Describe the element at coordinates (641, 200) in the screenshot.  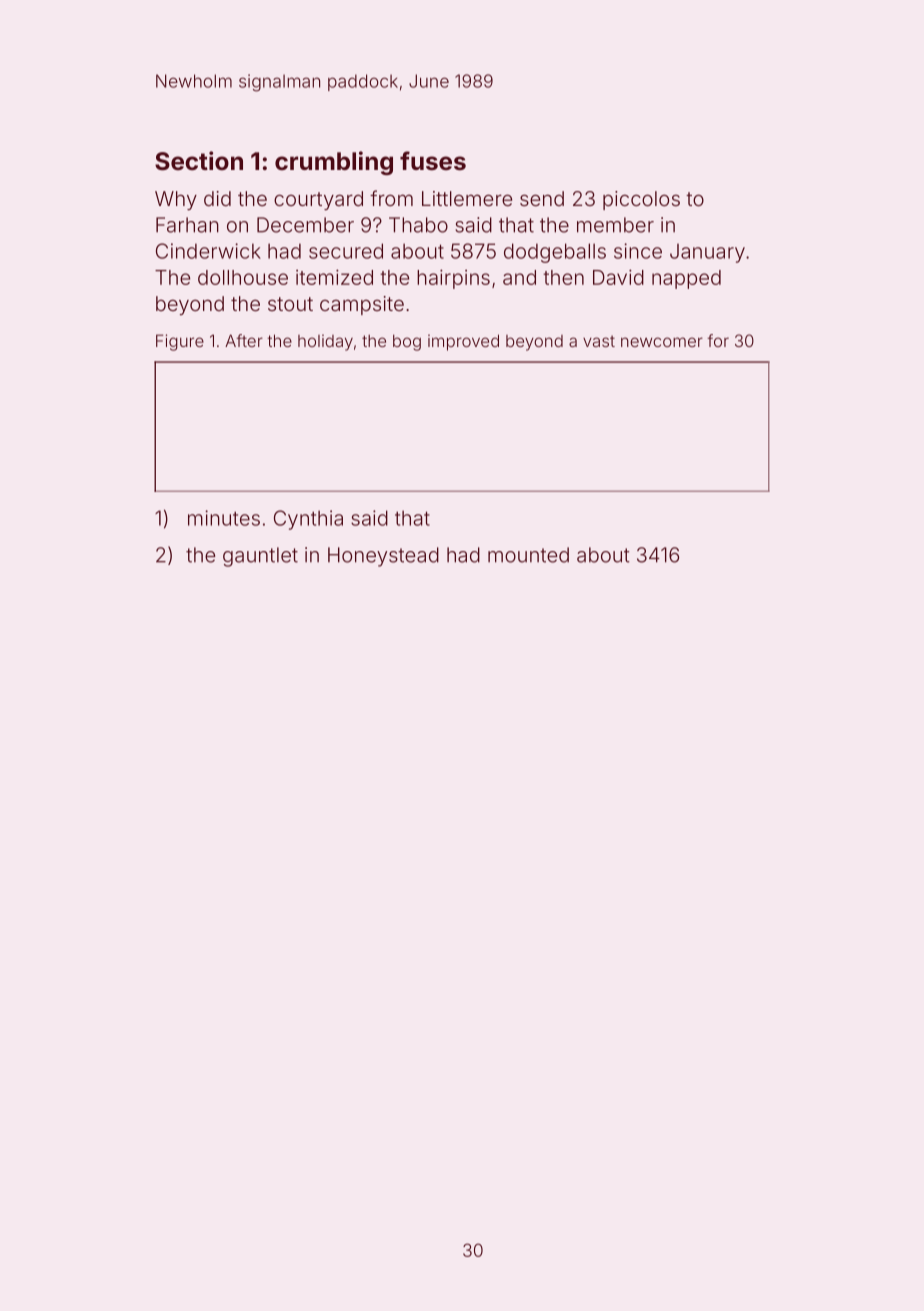
I see `piccolos` at that location.
